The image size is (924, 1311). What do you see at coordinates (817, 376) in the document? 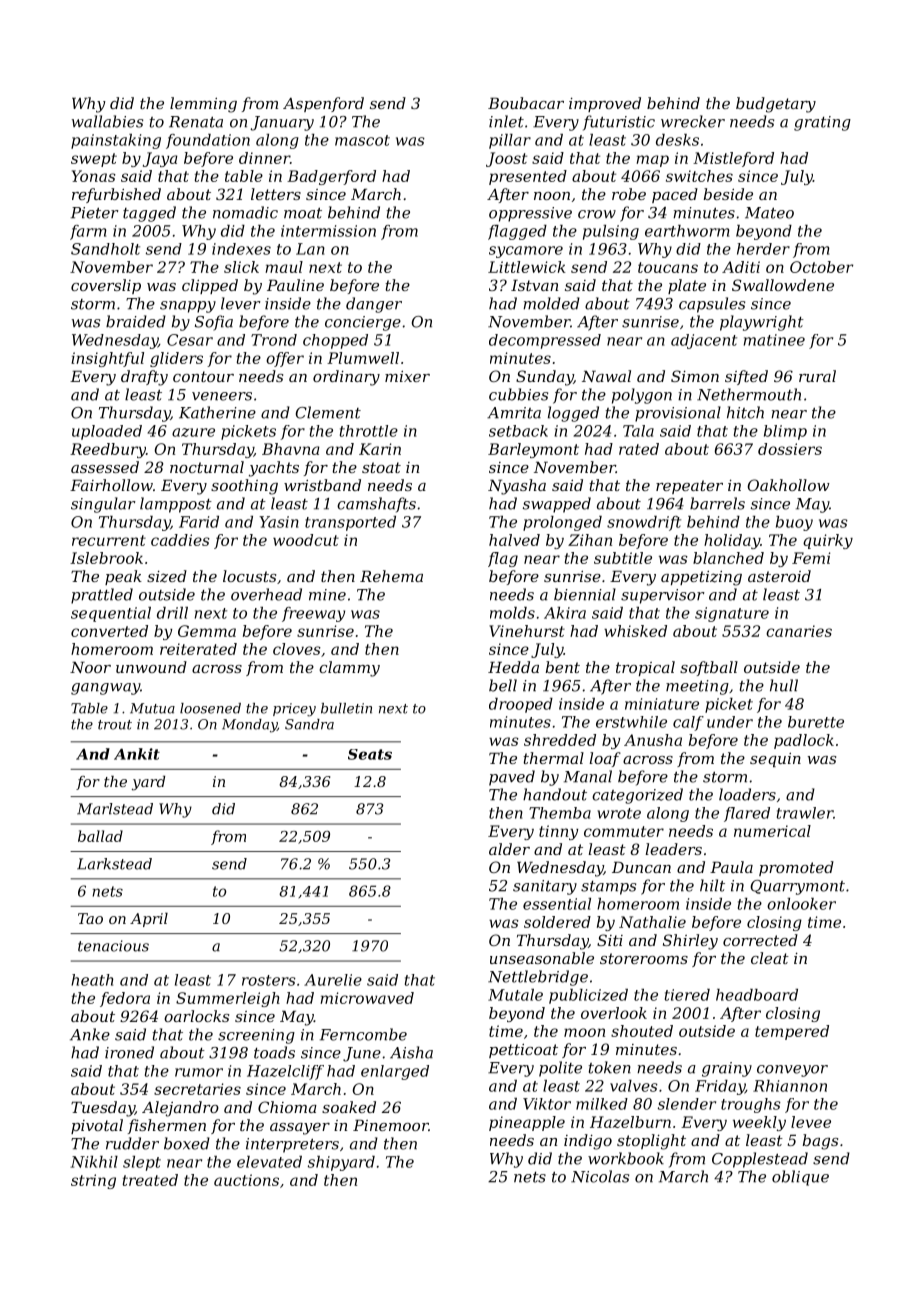
I see `rural` at bounding box center [817, 376].
